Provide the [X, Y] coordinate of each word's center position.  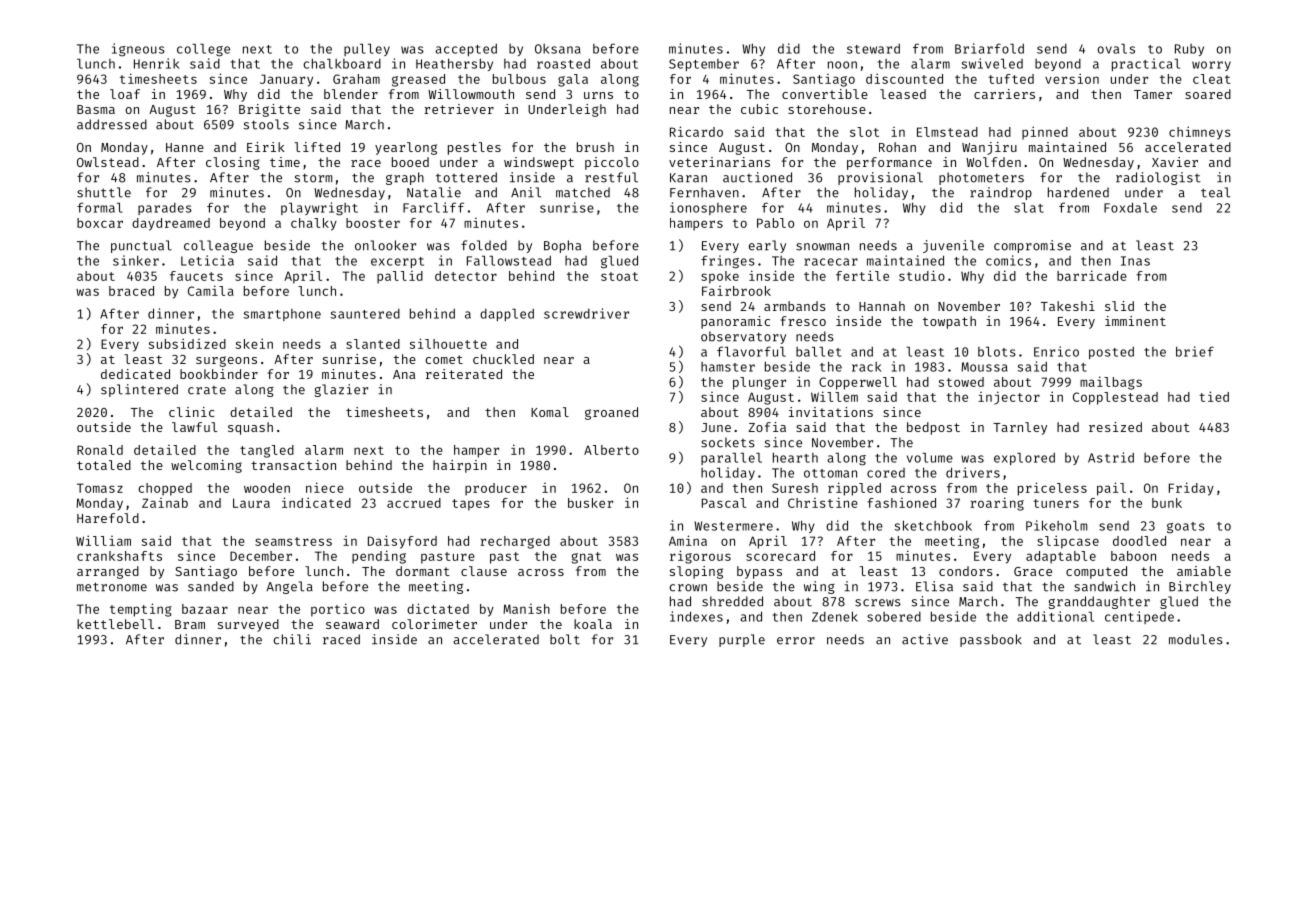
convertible [825, 94]
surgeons [226, 361]
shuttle [104, 192]
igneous [138, 50]
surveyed [248, 625]
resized [1115, 427]
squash [250, 428]
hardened [1078, 192]
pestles [474, 148]
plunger [759, 383]
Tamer [1153, 94]
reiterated [464, 374]
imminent [1135, 321]
